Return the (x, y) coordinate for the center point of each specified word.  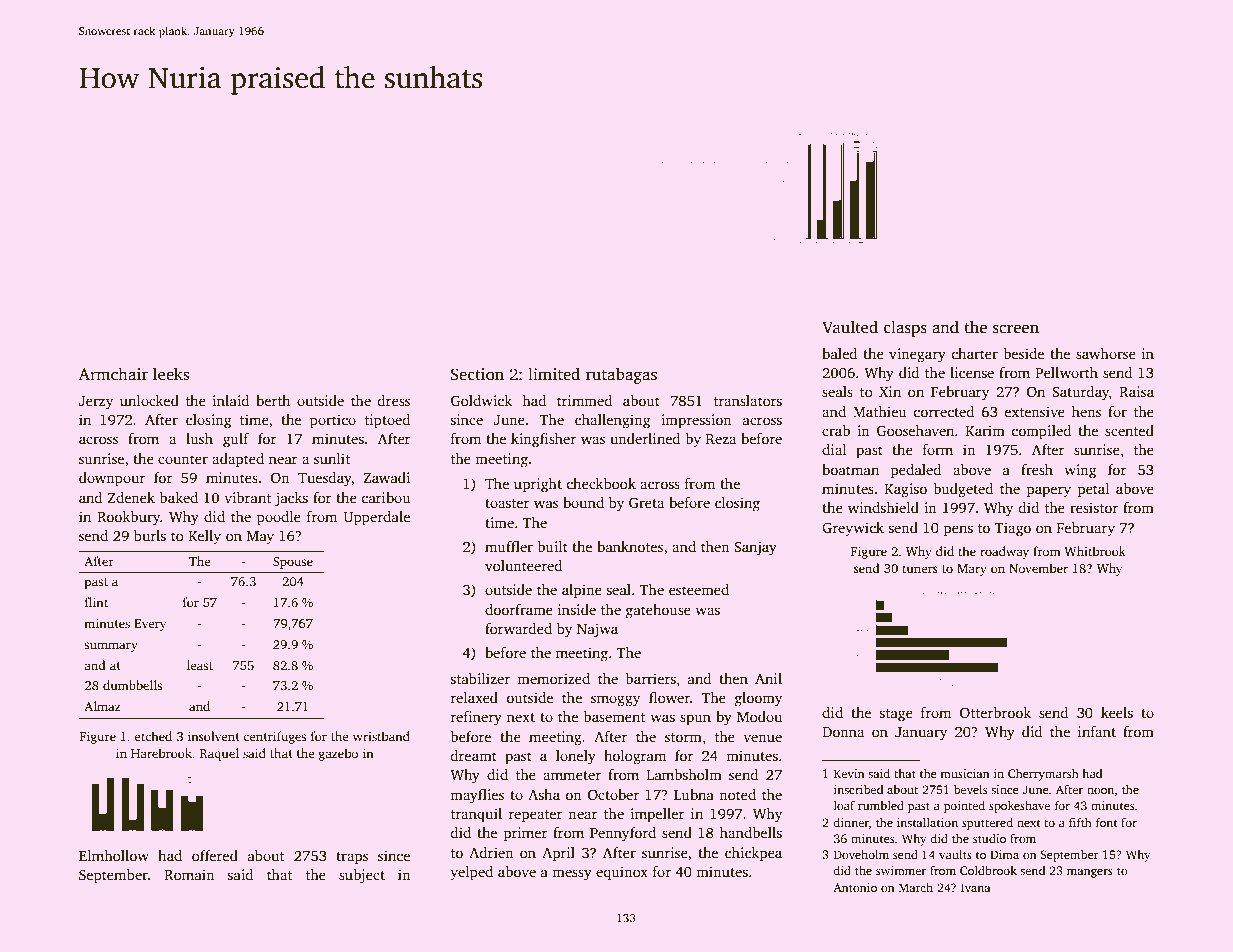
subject (362, 876)
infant (1097, 731)
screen (1016, 329)
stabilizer (480, 678)
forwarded (518, 628)
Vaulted (850, 327)
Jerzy (96, 403)
